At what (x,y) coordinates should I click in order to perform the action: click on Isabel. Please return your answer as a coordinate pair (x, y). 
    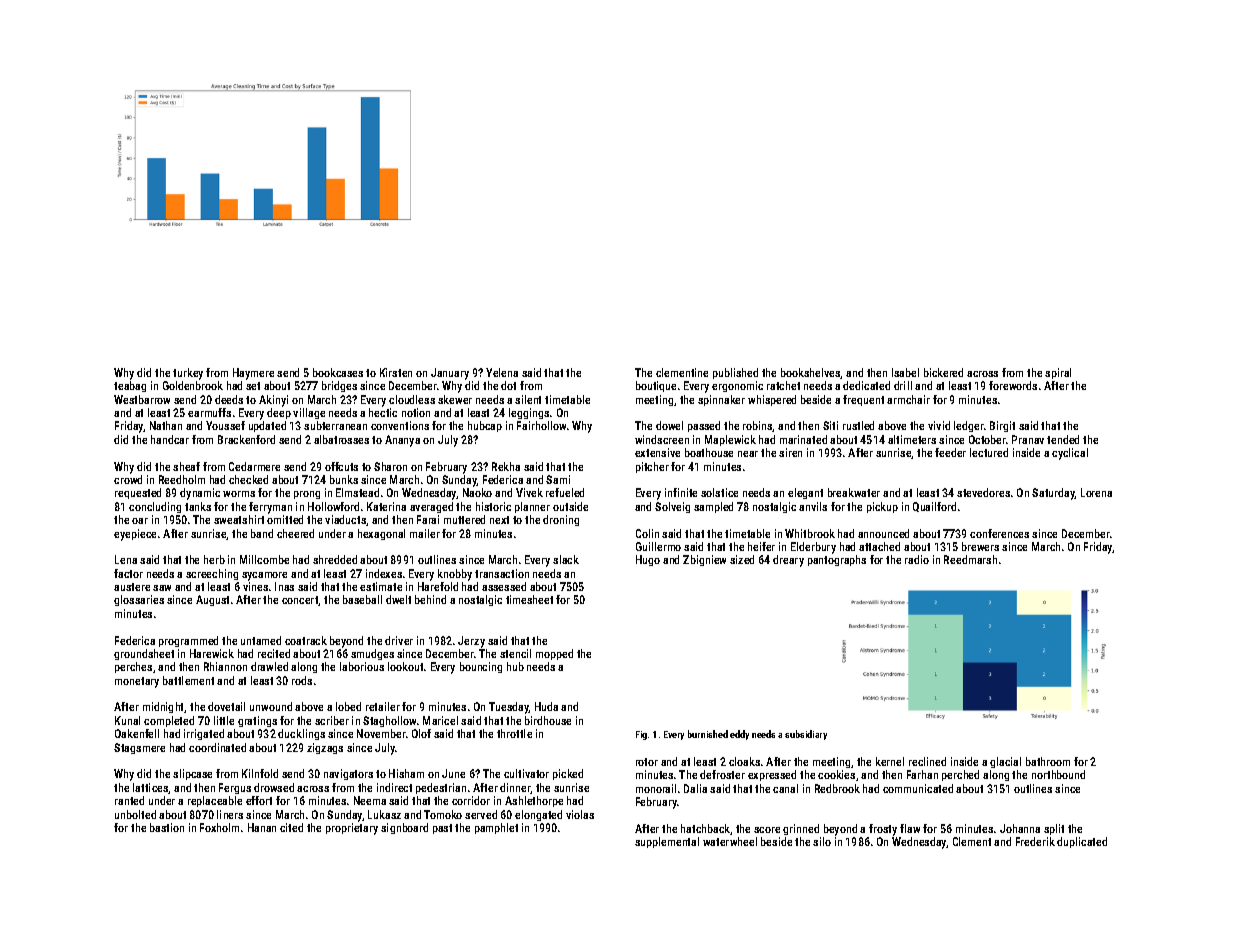
    Looking at the image, I should click on (905, 372).
